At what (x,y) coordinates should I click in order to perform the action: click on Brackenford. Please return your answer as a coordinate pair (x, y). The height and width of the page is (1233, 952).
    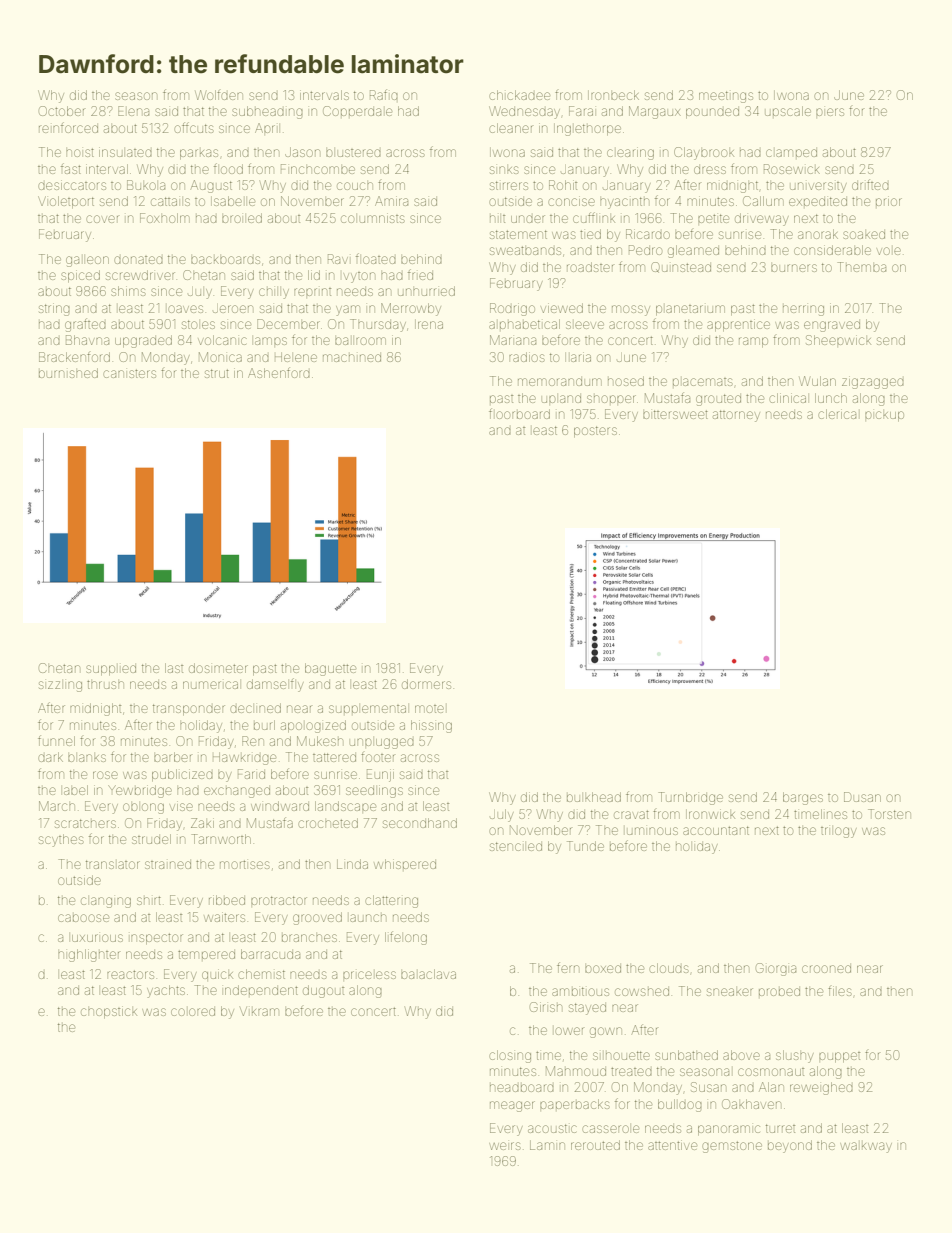
    Looking at the image, I should click on (74, 357).
